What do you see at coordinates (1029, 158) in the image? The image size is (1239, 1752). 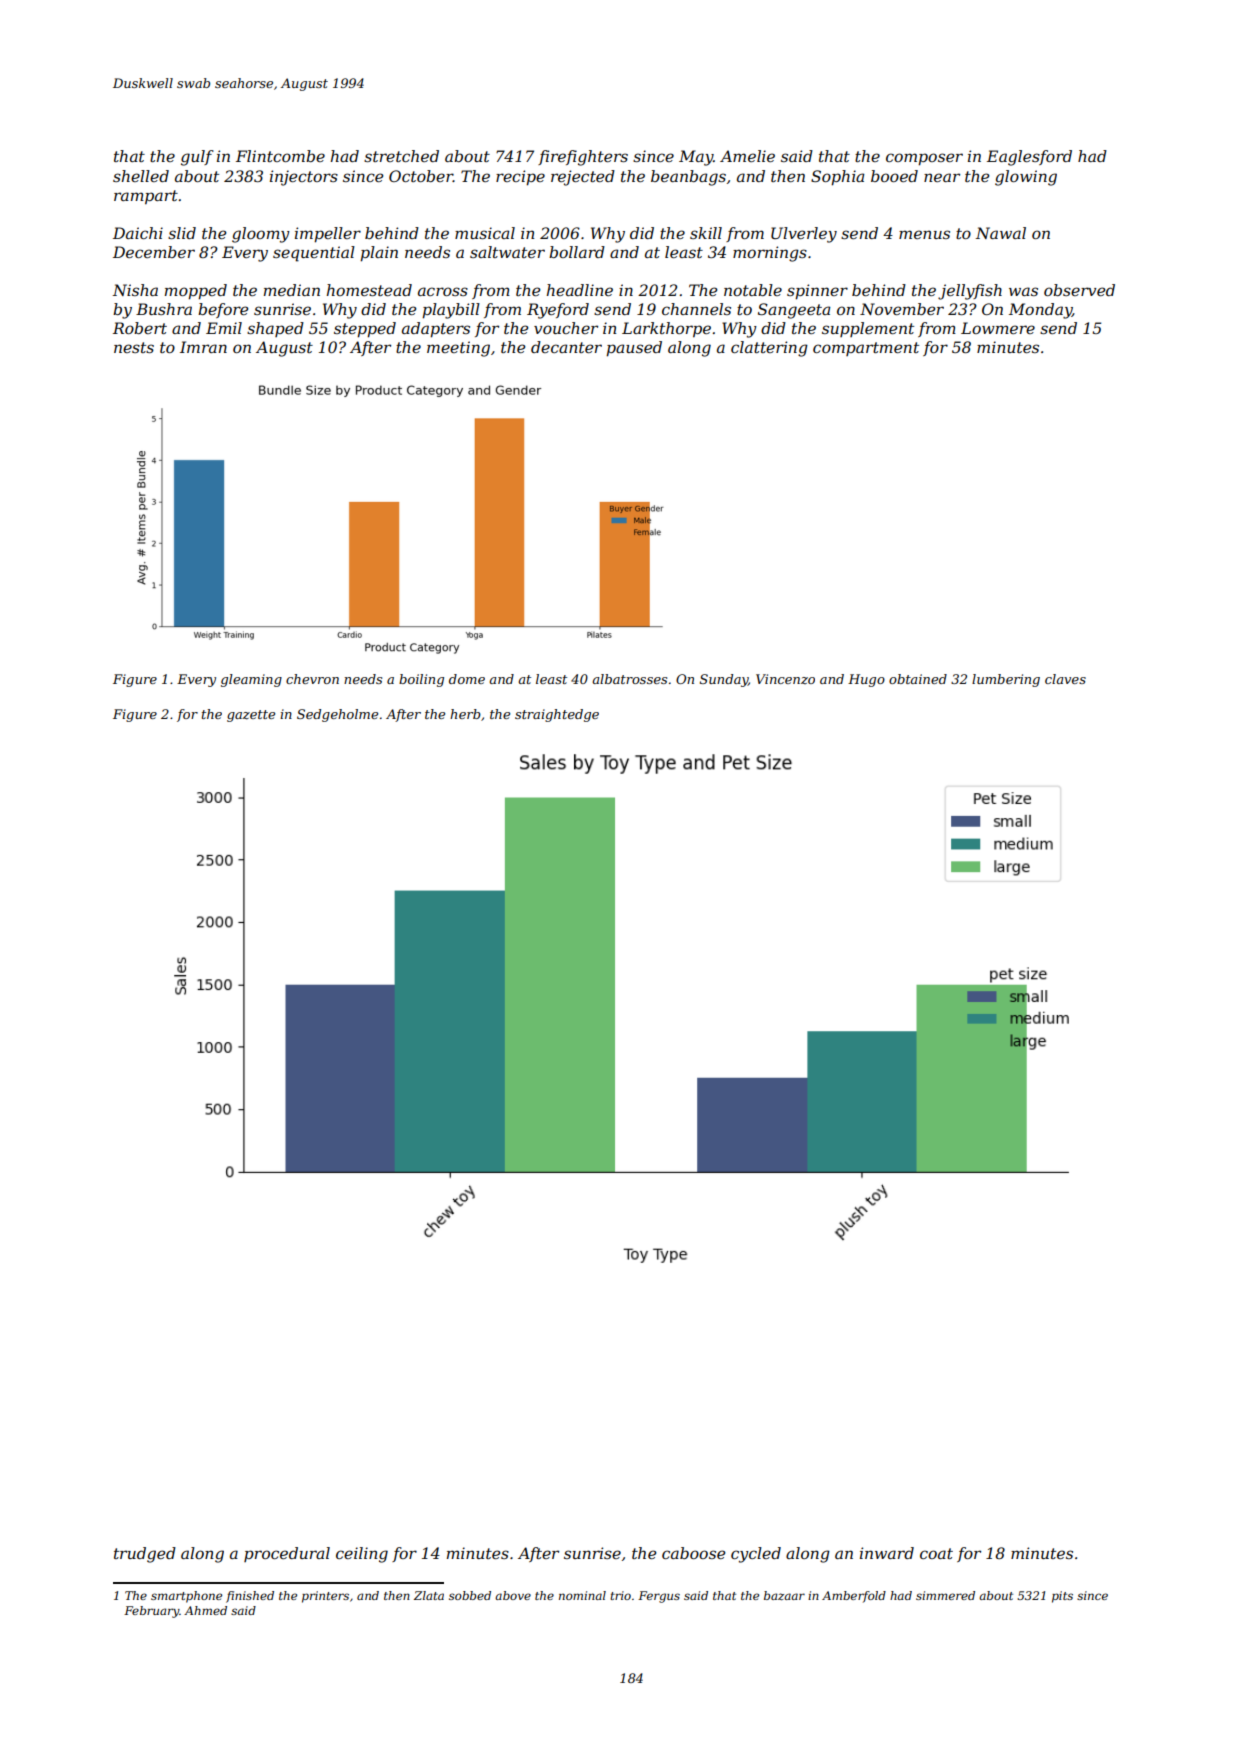 I see `Eaglesford` at bounding box center [1029, 158].
